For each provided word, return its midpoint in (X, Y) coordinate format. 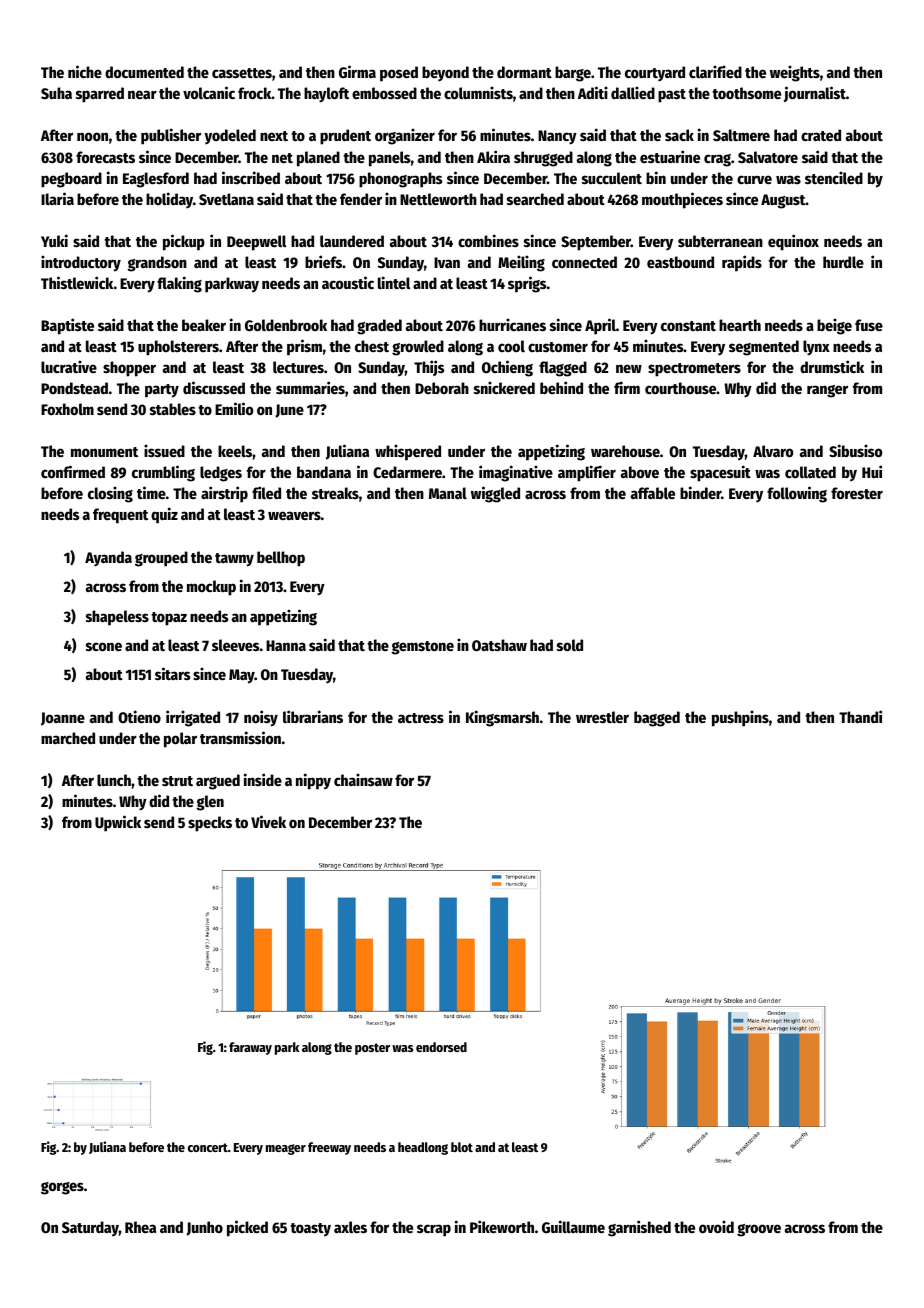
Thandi (860, 716)
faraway (250, 1048)
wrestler (602, 717)
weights (795, 73)
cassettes (242, 73)
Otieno (139, 716)
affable (653, 493)
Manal (448, 493)
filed (266, 492)
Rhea (140, 1227)
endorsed (441, 1047)
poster (372, 1049)
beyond (445, 73)
